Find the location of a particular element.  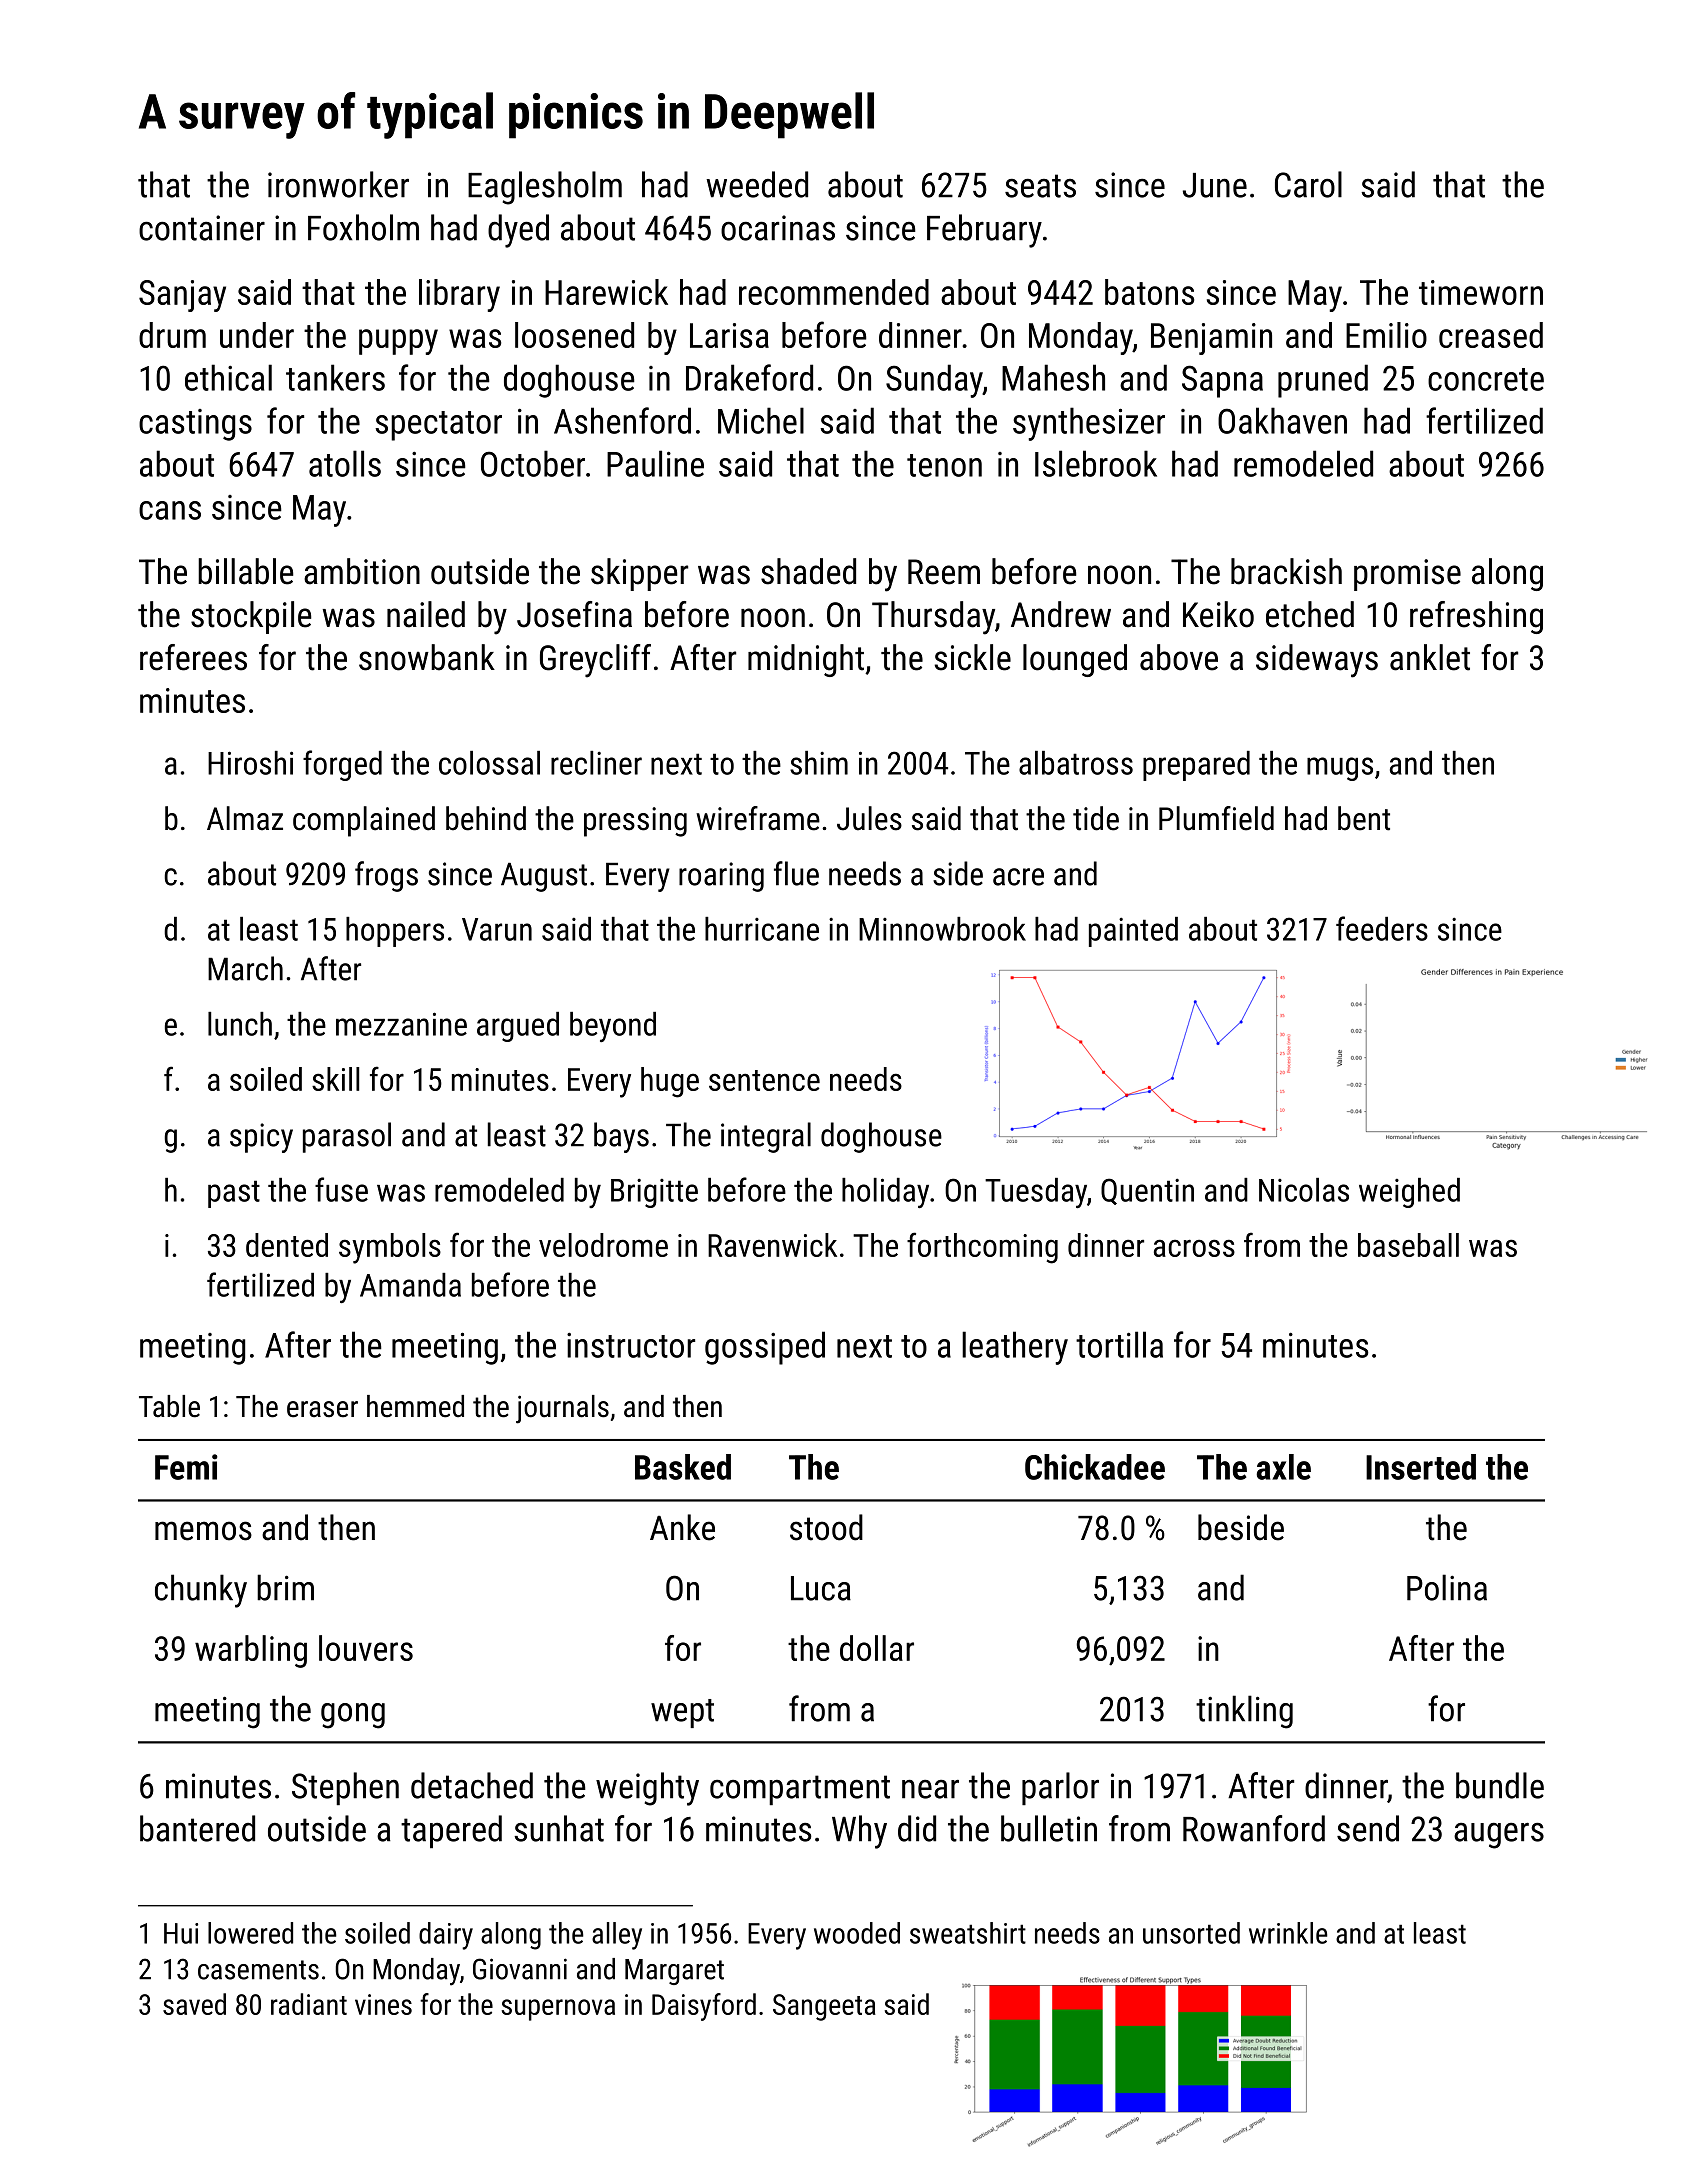

Carol is located at coordinates (1308, 184).
